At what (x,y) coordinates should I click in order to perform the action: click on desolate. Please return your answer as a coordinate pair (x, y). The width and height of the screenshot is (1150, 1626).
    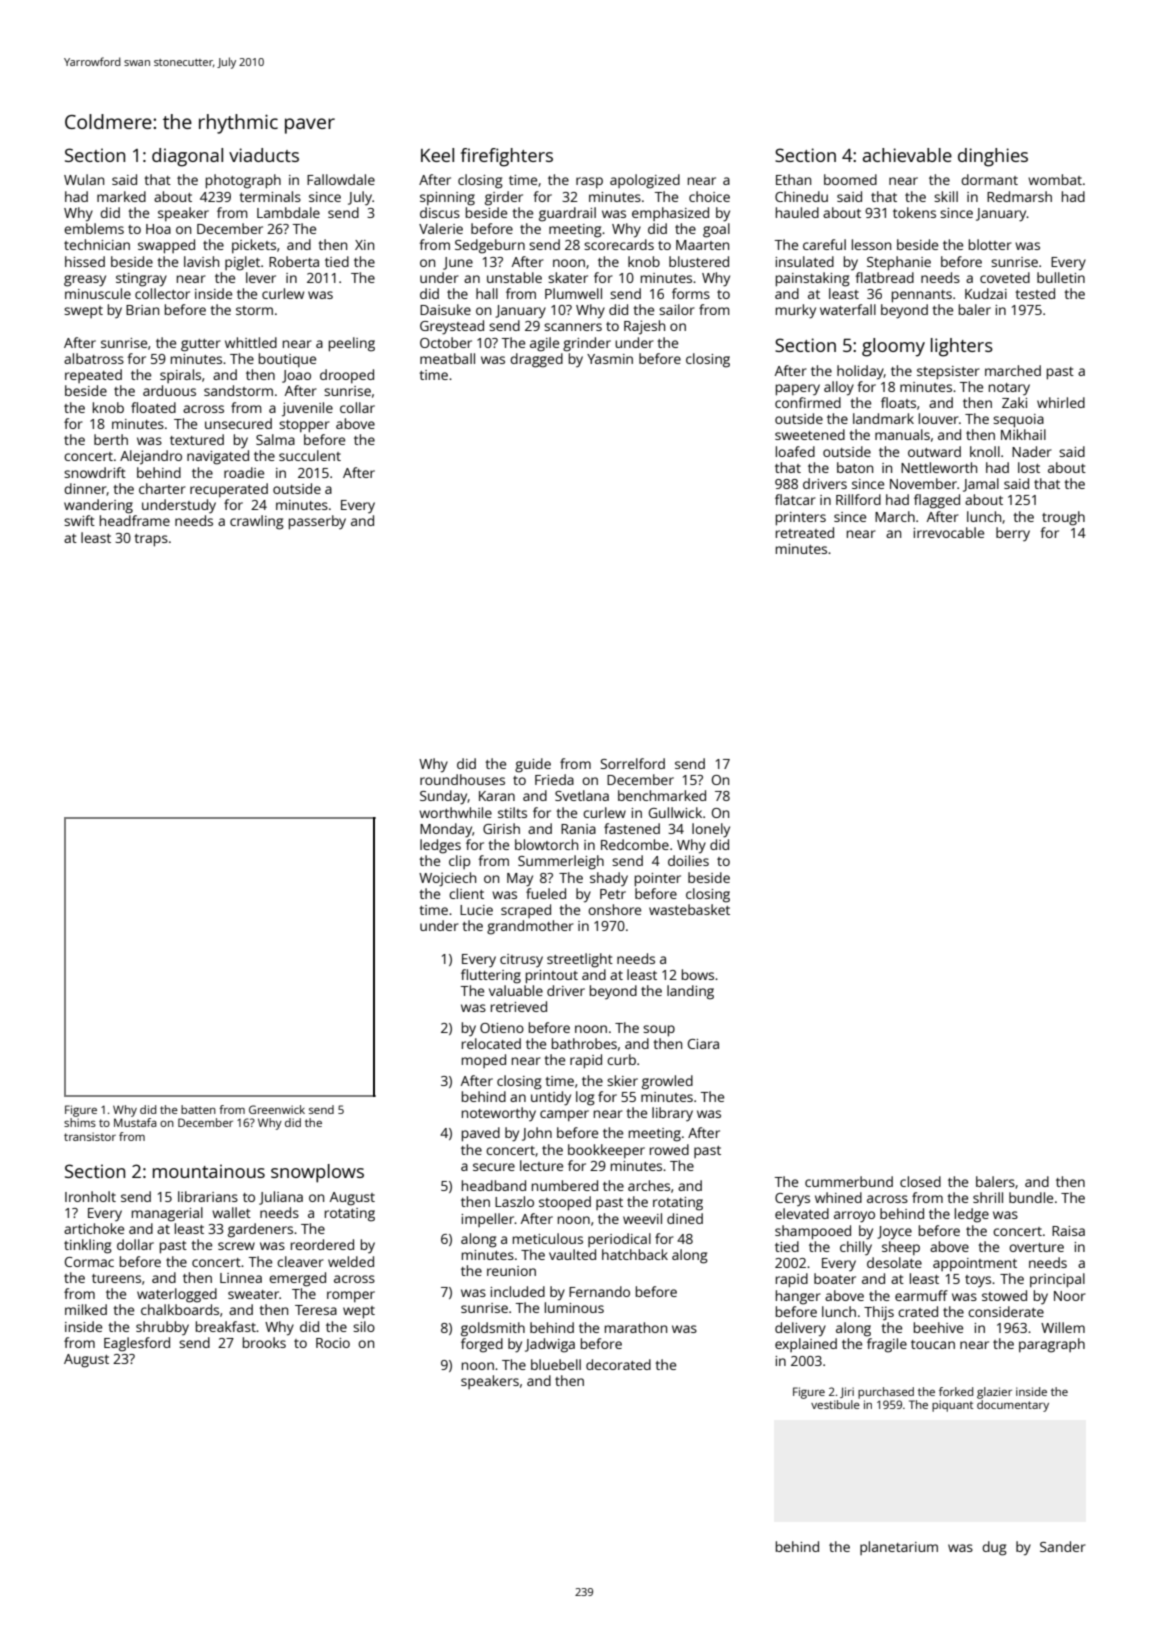
    Looking at the image, I should click on (894, 1262).
